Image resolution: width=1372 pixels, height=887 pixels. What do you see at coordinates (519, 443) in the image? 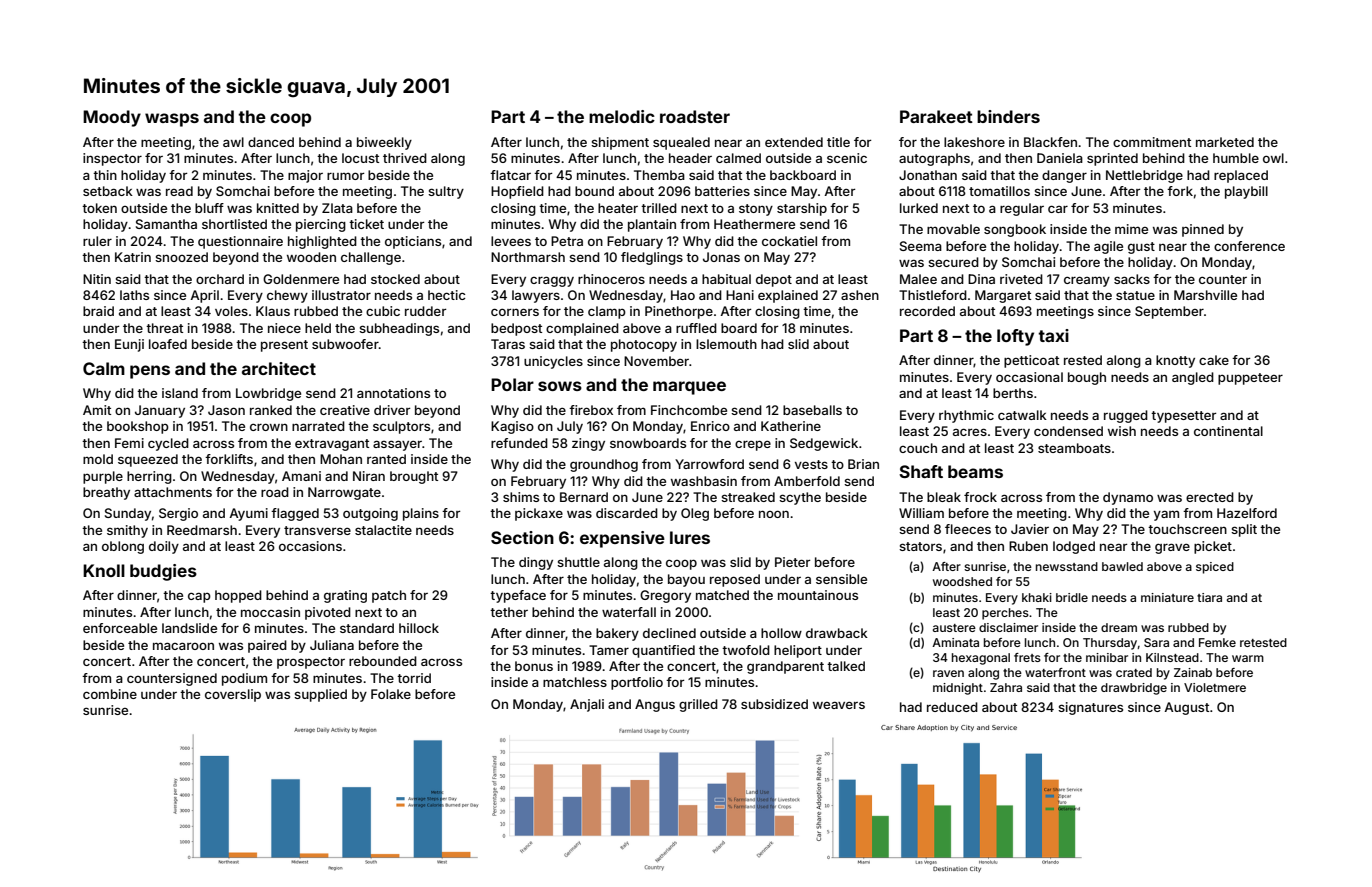
I see `refunded` at bounding box center [519, 443].
